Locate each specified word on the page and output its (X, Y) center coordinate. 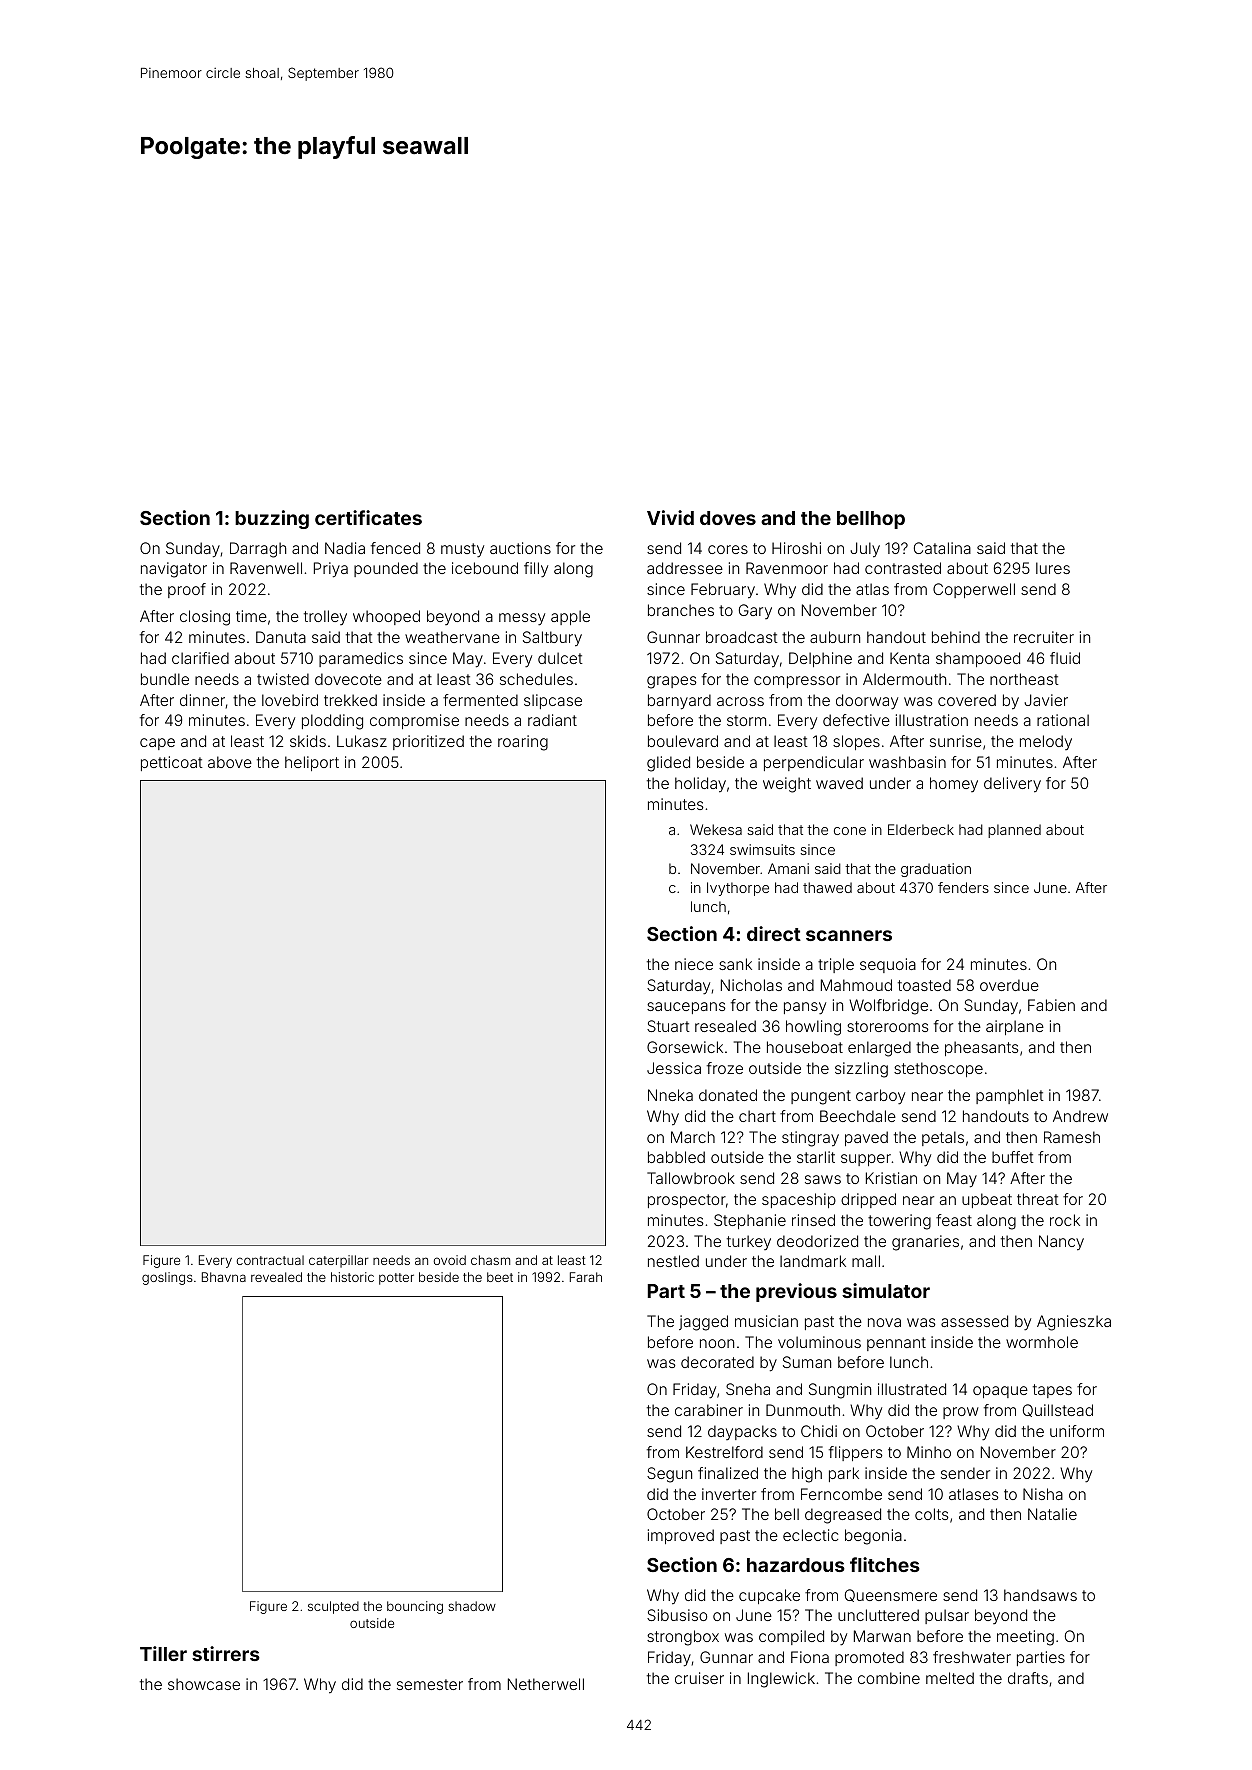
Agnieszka (1074, 1323)
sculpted (333, 1607)
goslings (167, 1278)
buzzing (272, 519)
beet (500, 1277)
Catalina (942, 548)
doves (728, 518)
